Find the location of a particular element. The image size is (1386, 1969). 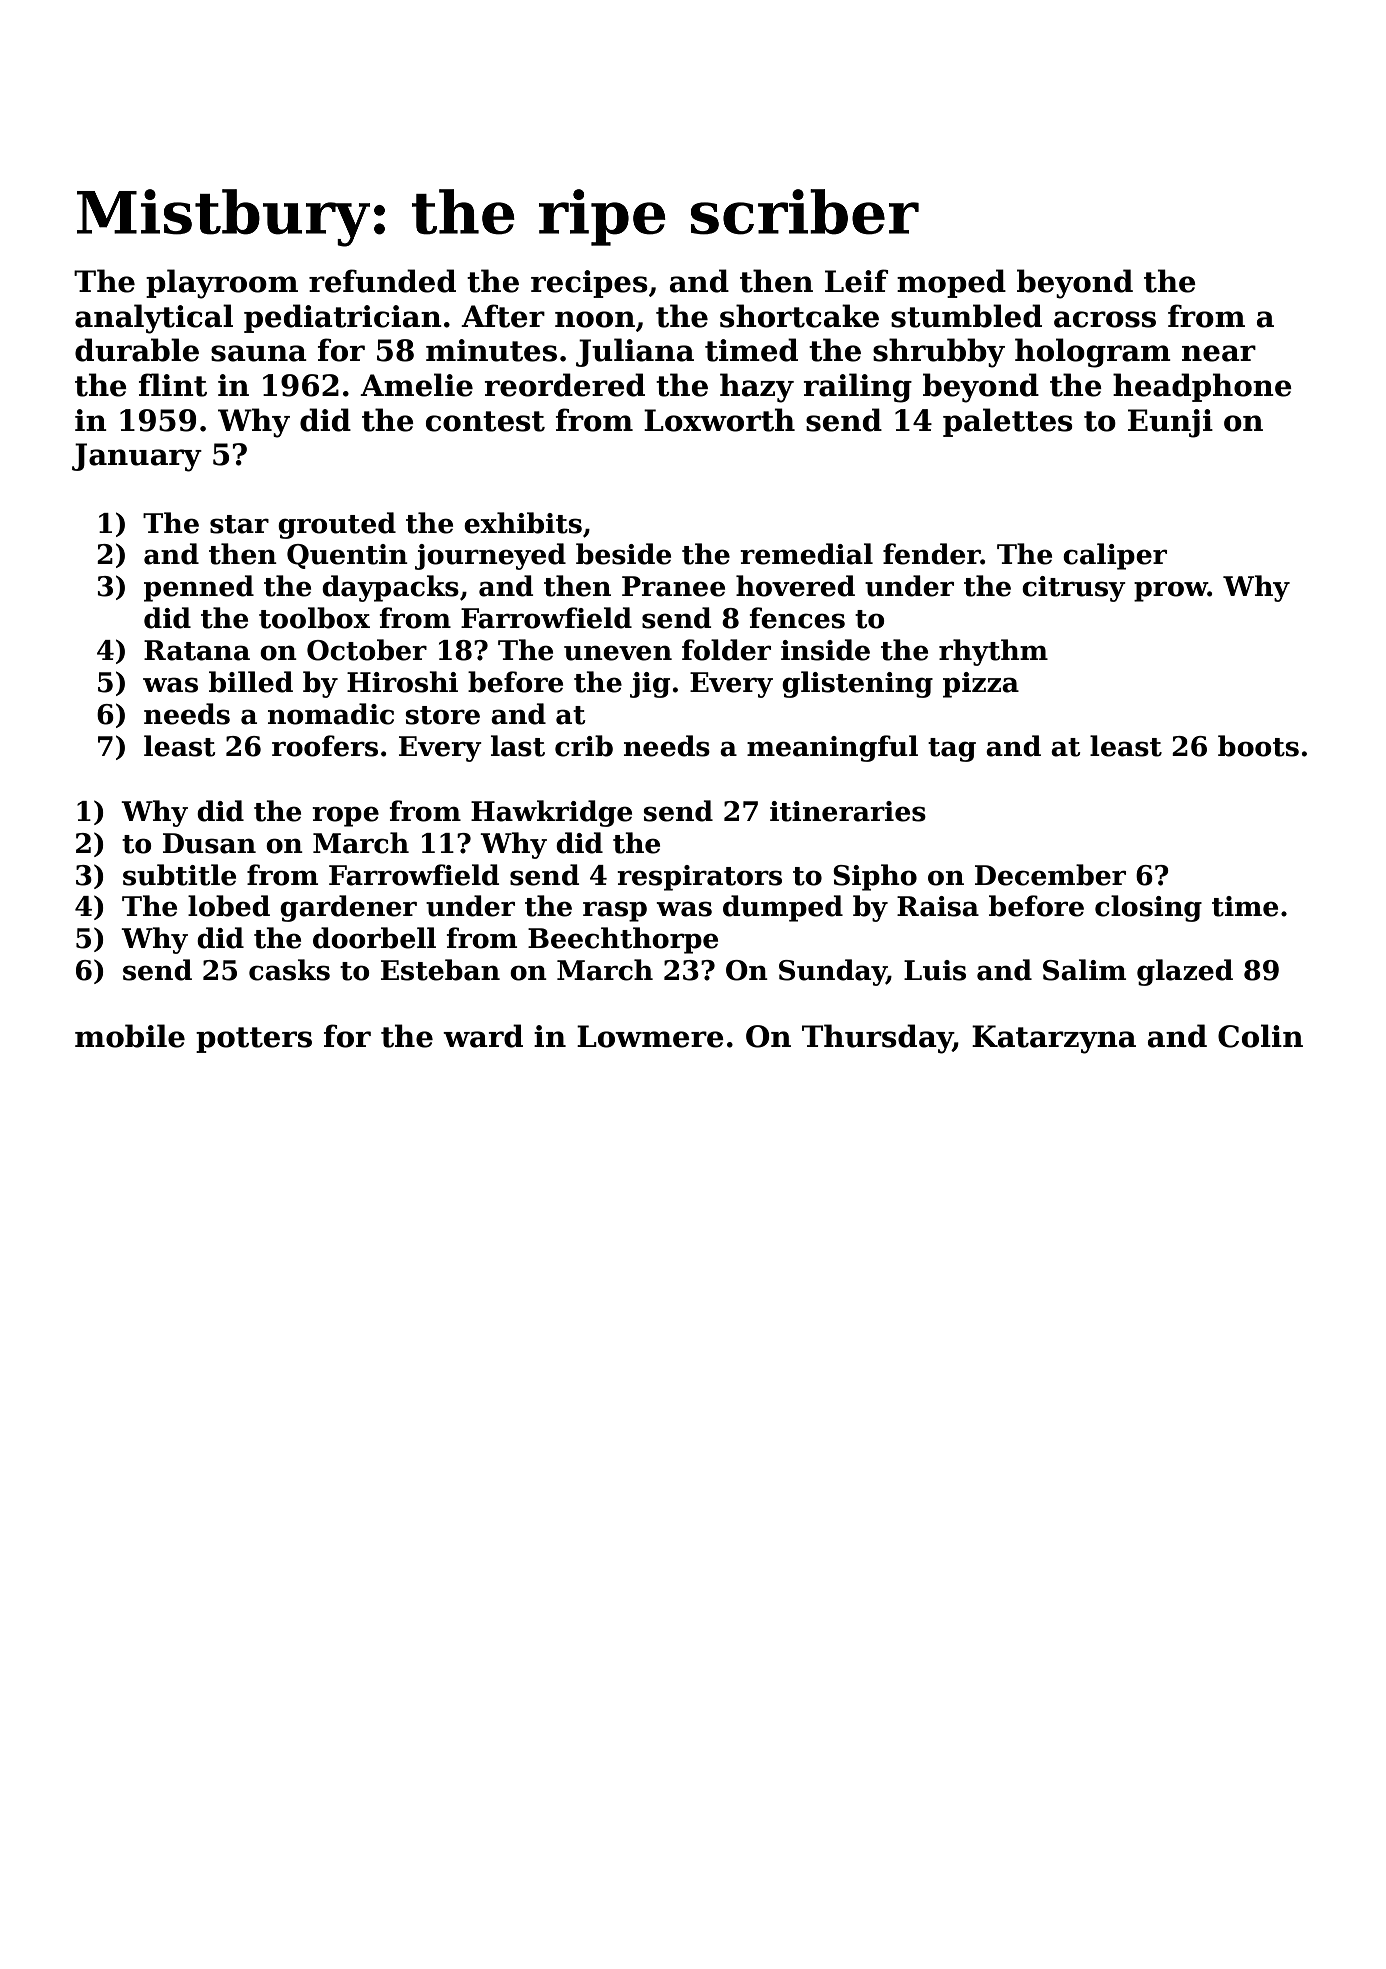

roofers is located at coordinates (325, 746).
